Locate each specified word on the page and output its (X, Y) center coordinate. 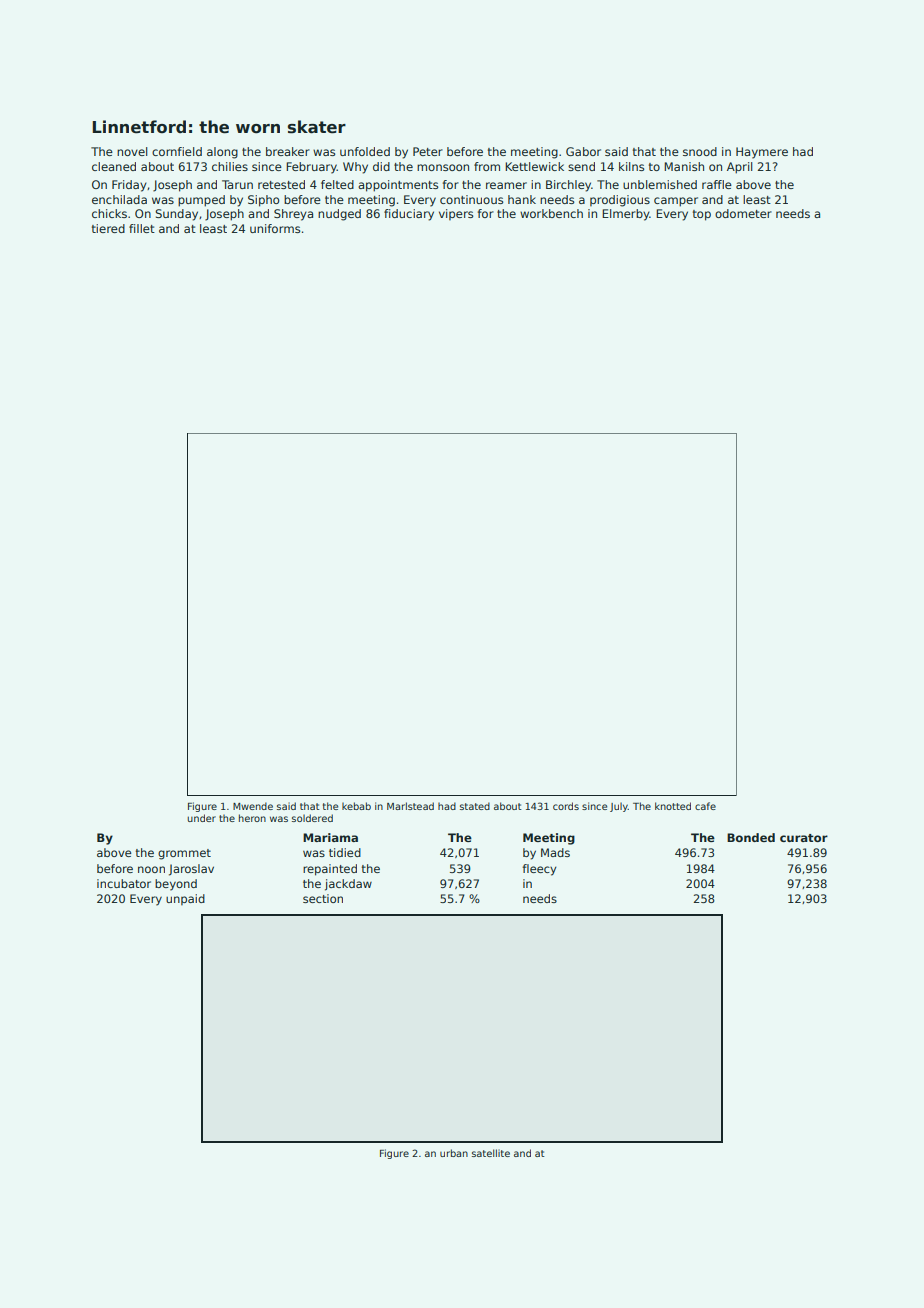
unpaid (185, 899)
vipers (456, 214)
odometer (743, 213)
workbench (551, 213)
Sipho (263, 201)
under (201, 818)
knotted (673, 806)
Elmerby (626, 215)
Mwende (253, 806)
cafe (705, 806)
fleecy (539, 870)
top (702, 215)
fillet (142, 228)
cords (566, 806)
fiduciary (409, 215)
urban (454, 1153)
